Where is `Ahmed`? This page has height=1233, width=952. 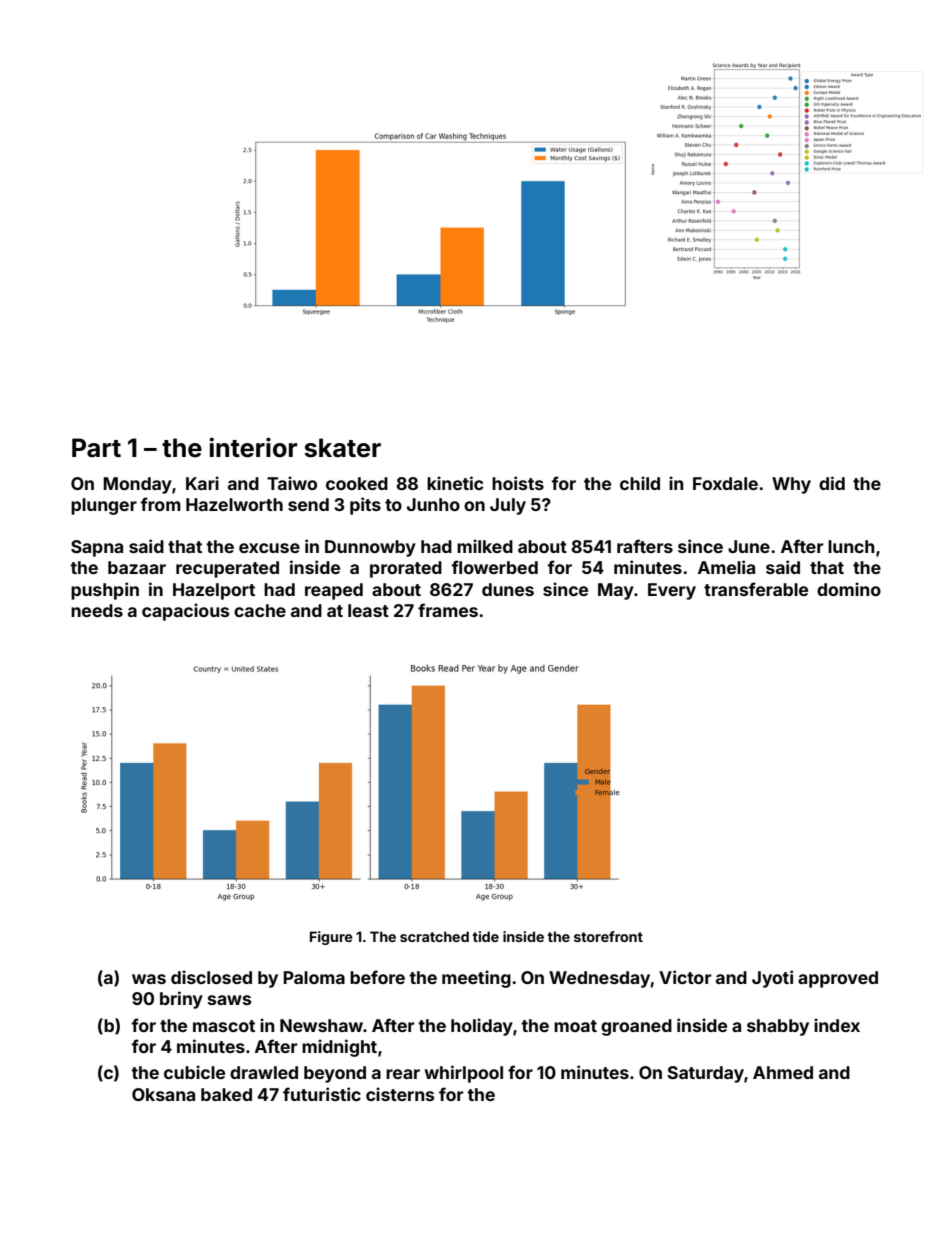
Ahmed is located at coordinates (783, 1072).
